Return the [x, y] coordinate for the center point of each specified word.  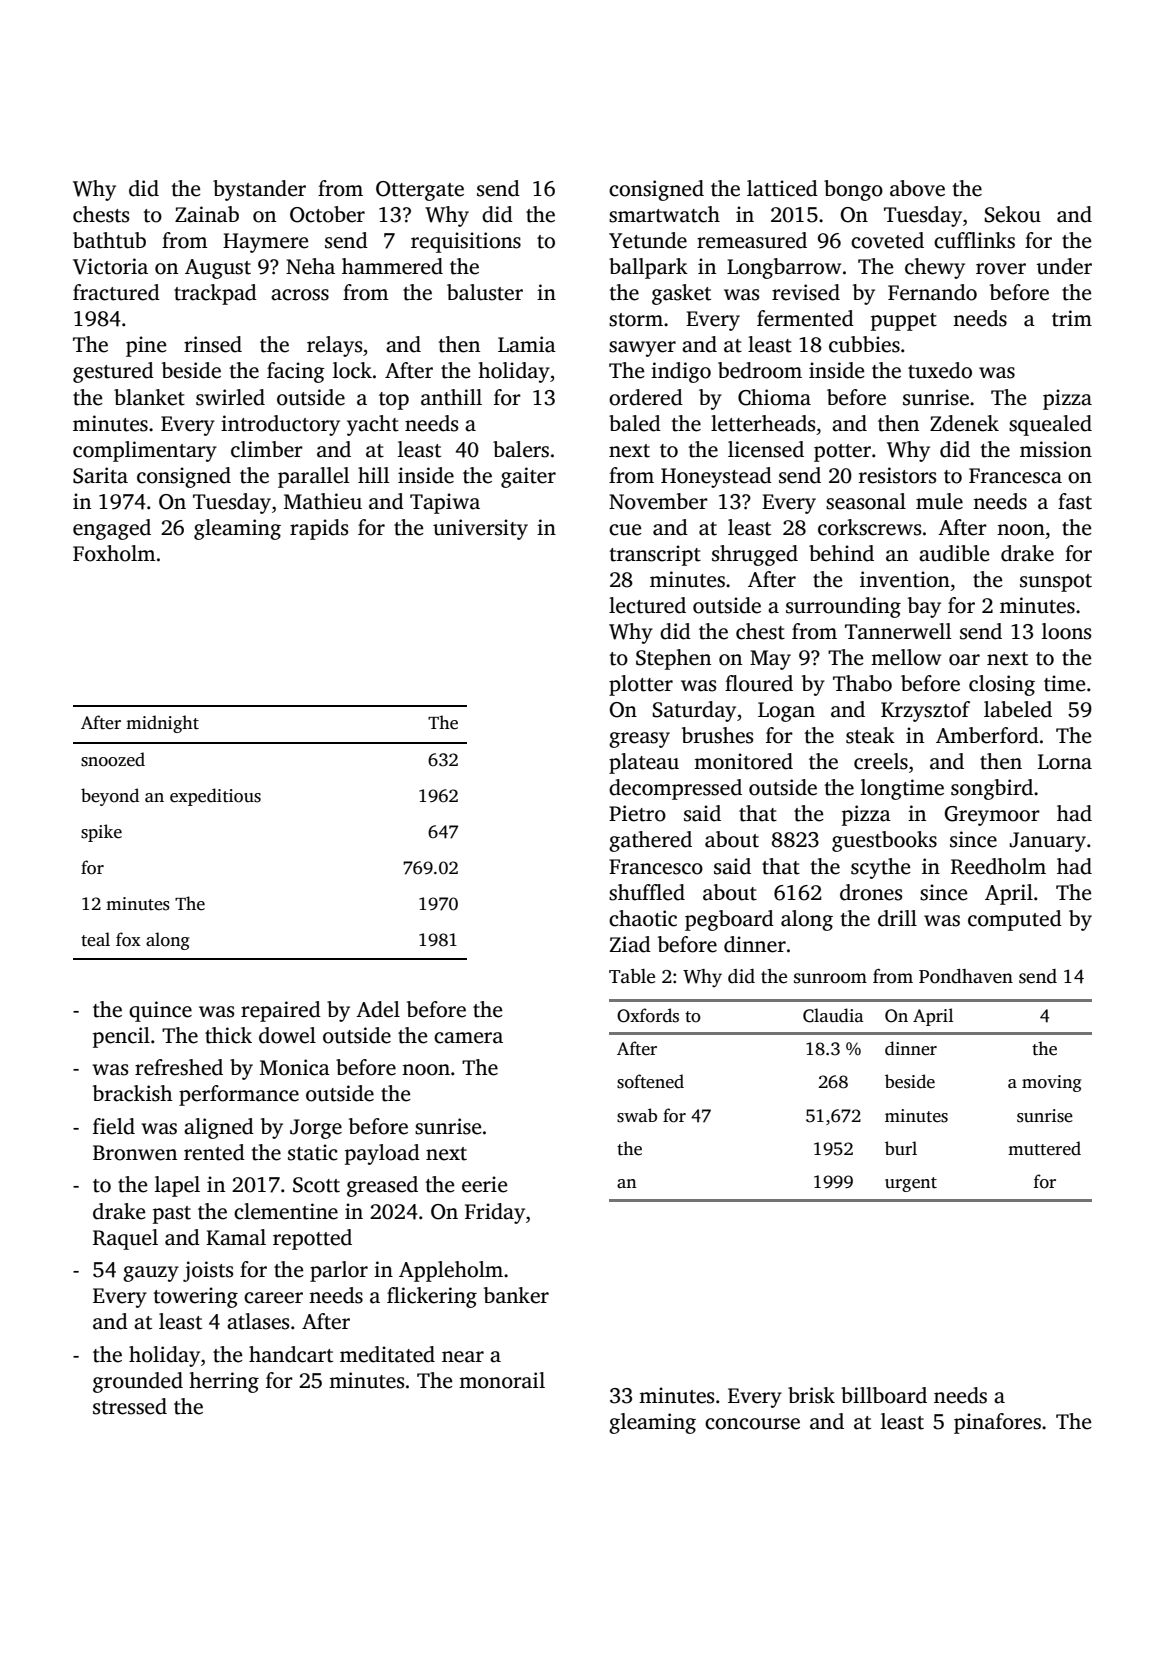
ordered [646, 397]
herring [224, 1382]
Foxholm [114, 553]
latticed [782, 188]
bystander [259, 190]
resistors [897, 475]
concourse [752, 1424]
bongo [853, 190]
